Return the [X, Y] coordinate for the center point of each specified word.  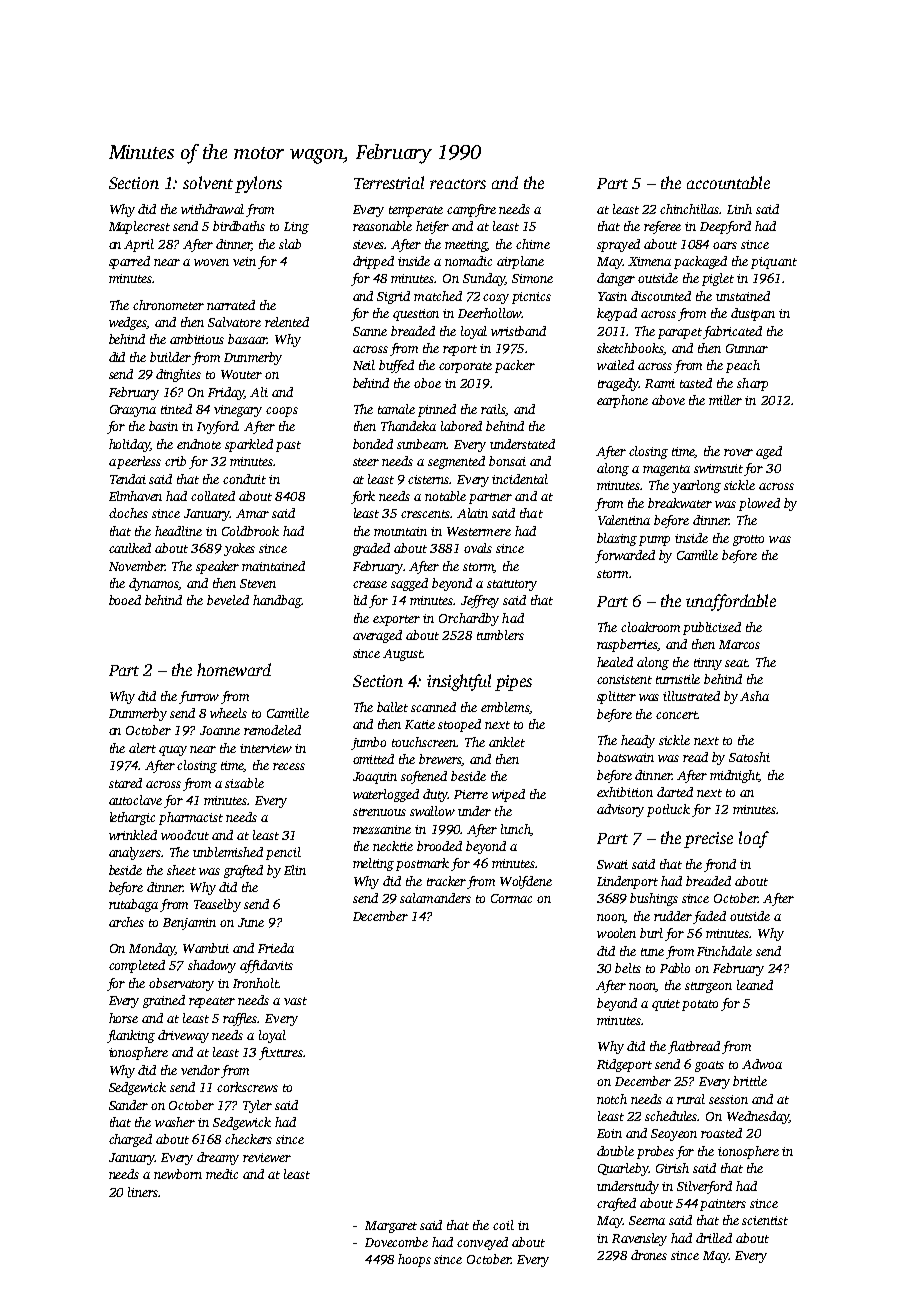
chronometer [168, 305]
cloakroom [650, 627]
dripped [373, 262]
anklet [507, 742]
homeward [234, 669]
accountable [728, 182]
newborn [178, 1174]
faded [709, 917]
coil [503, 1225]
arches [126, 922]
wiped [508, 795]
